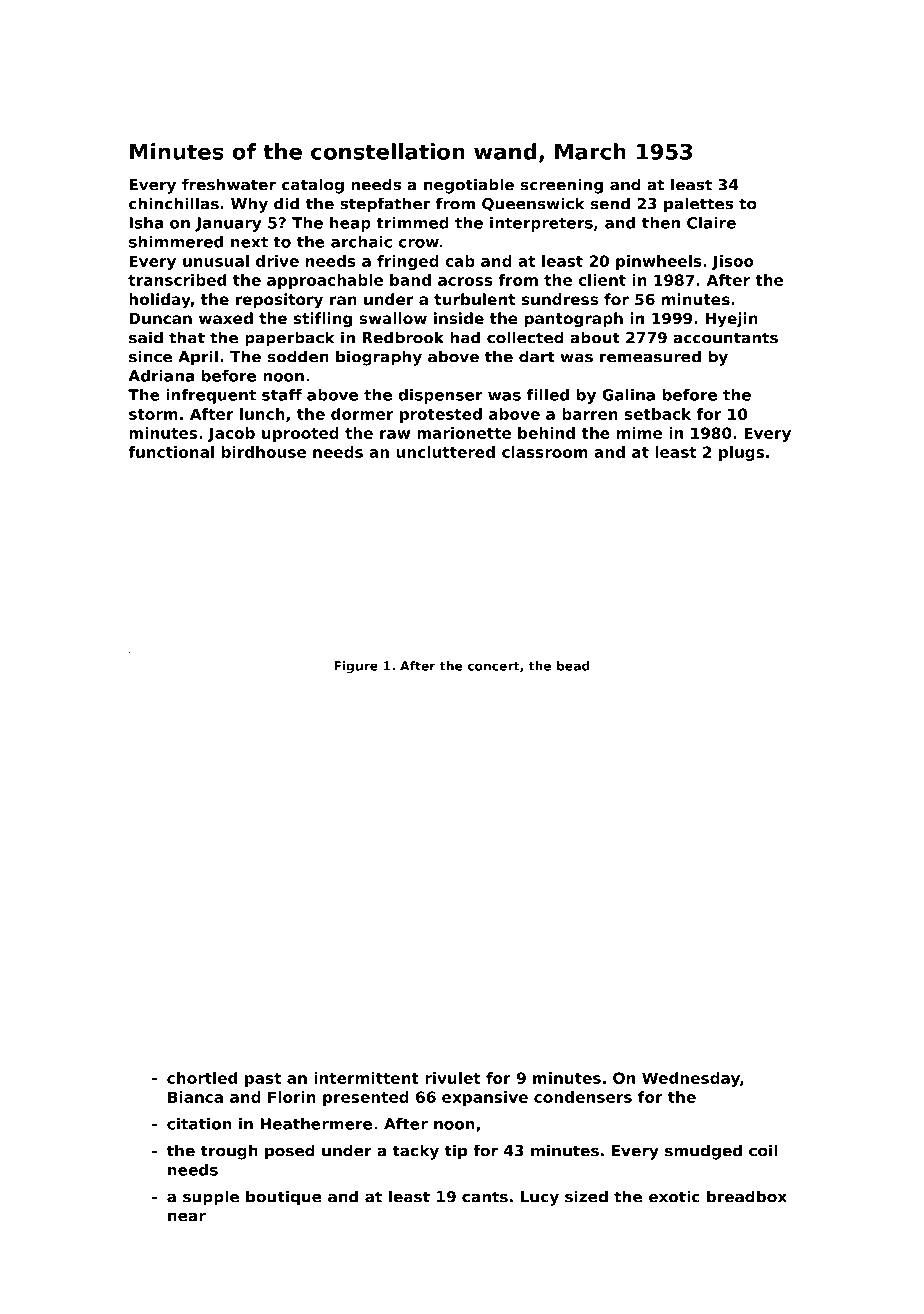 The image size is (924, 1314). Describe the element at coordinates (741, 453) in the screenshot. I see `plugs` at that location.
